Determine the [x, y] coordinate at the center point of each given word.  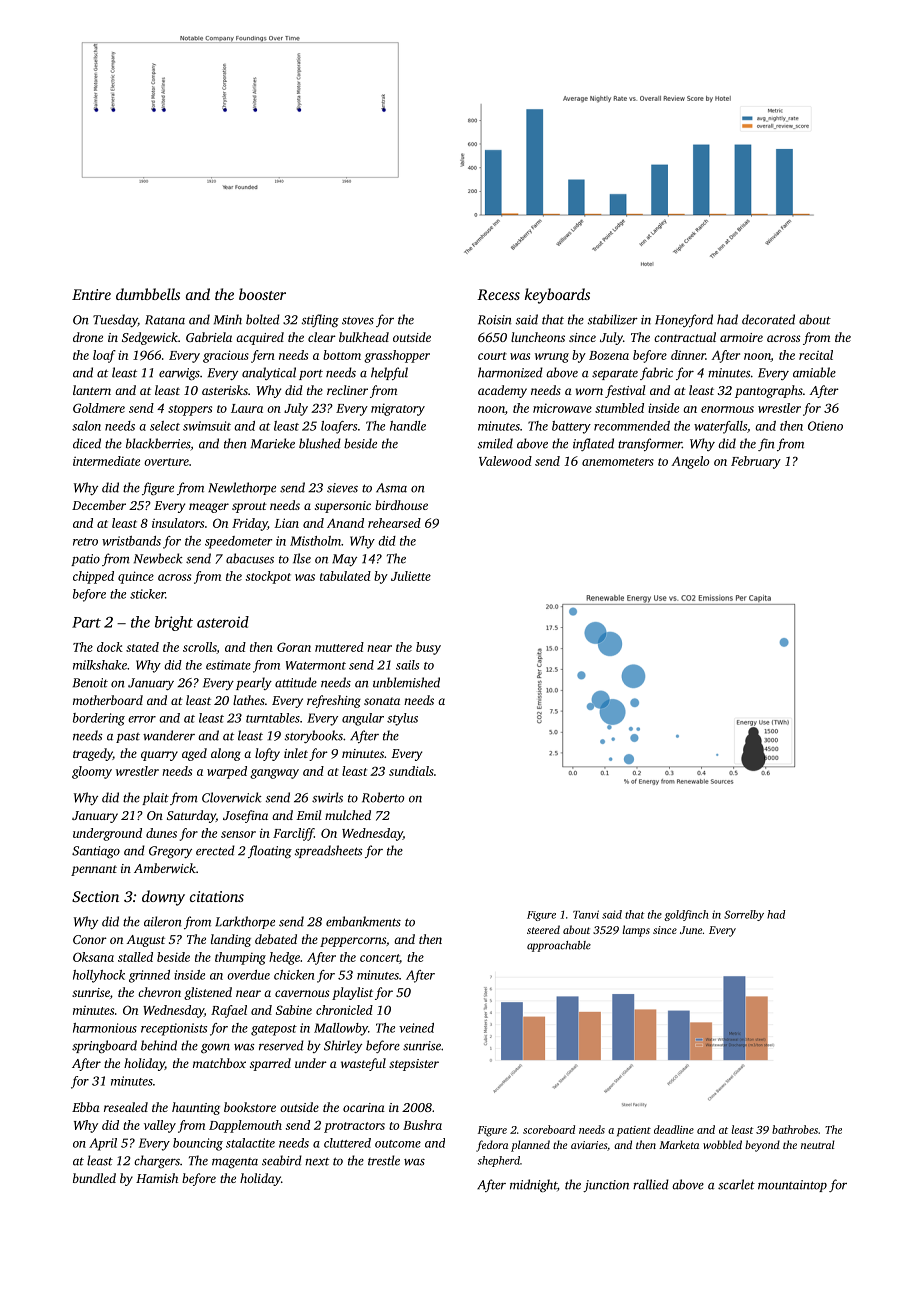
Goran [294, 647]
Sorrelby [744, 915]
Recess [498, 294]
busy [428, 648]
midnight [533, 1186]
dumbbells [148, 294]
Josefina [245, 816]
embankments [363, 921]
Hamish [157, 1178]
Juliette [411, 576]
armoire [741, 337]
